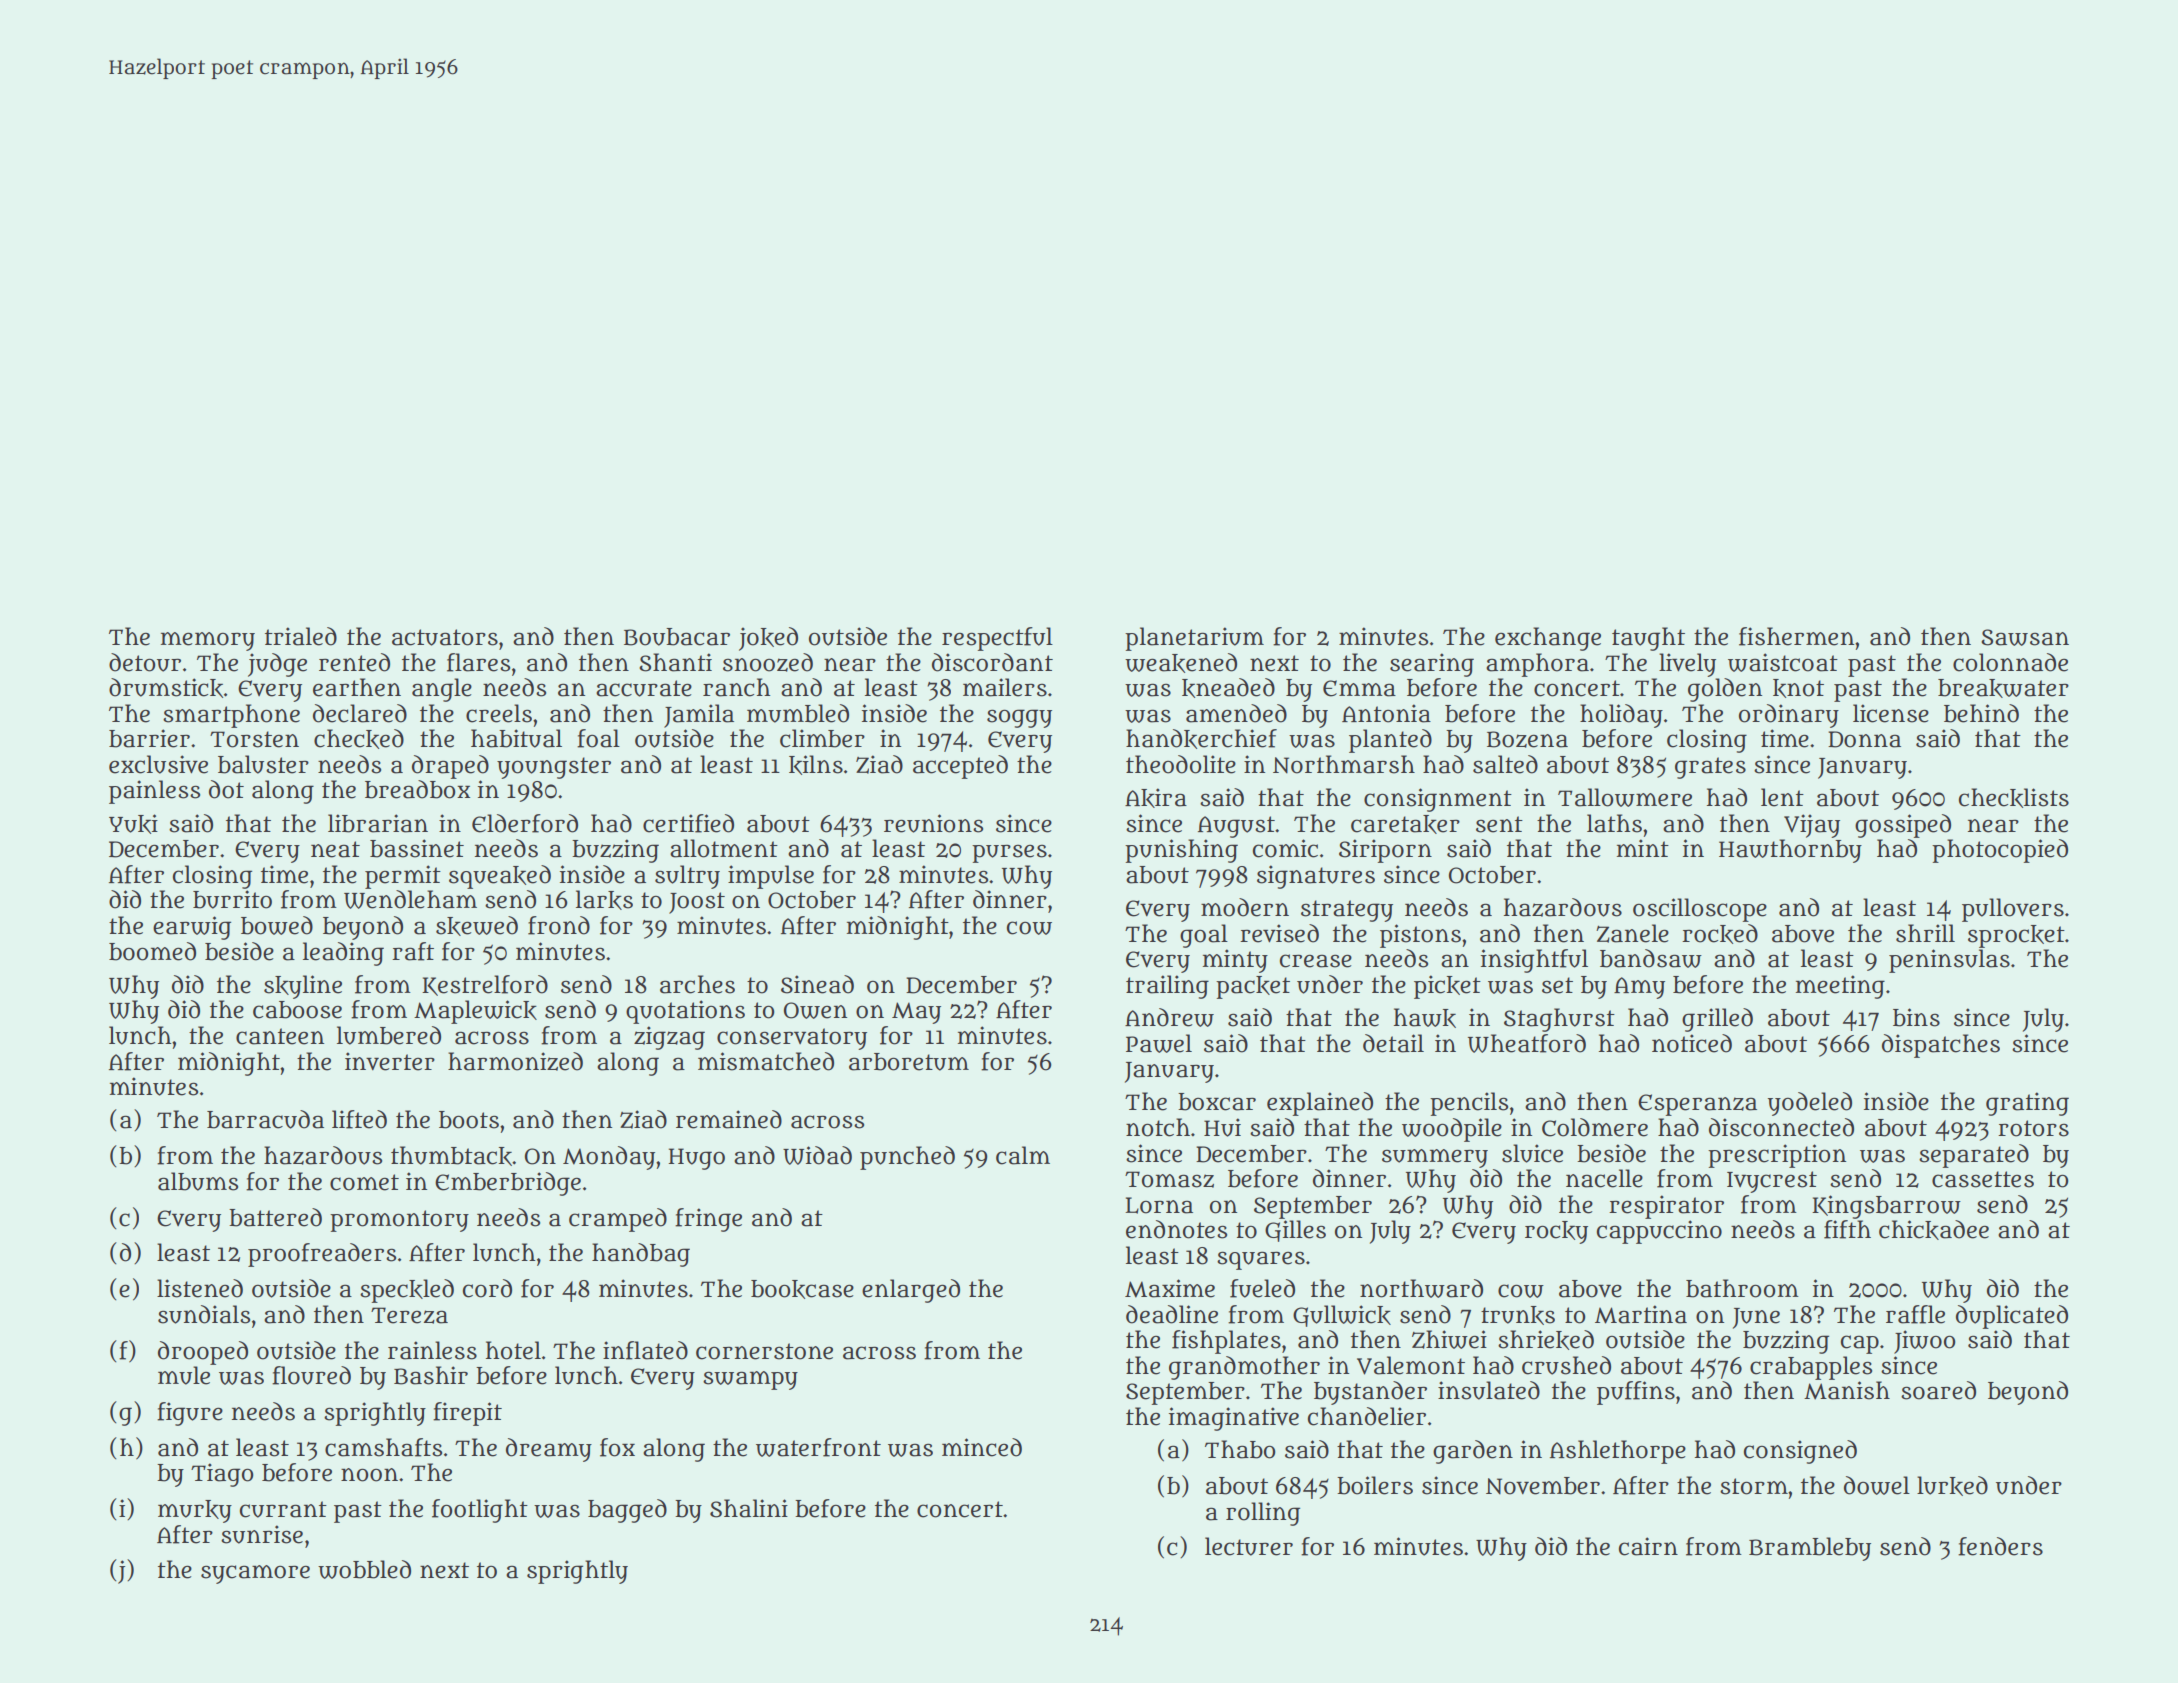 This page has width=2178, height=1683. What do you see at coordinates (1648, 1546) in the page?
I see `cairn` at bounding box center [1648, 1546].
